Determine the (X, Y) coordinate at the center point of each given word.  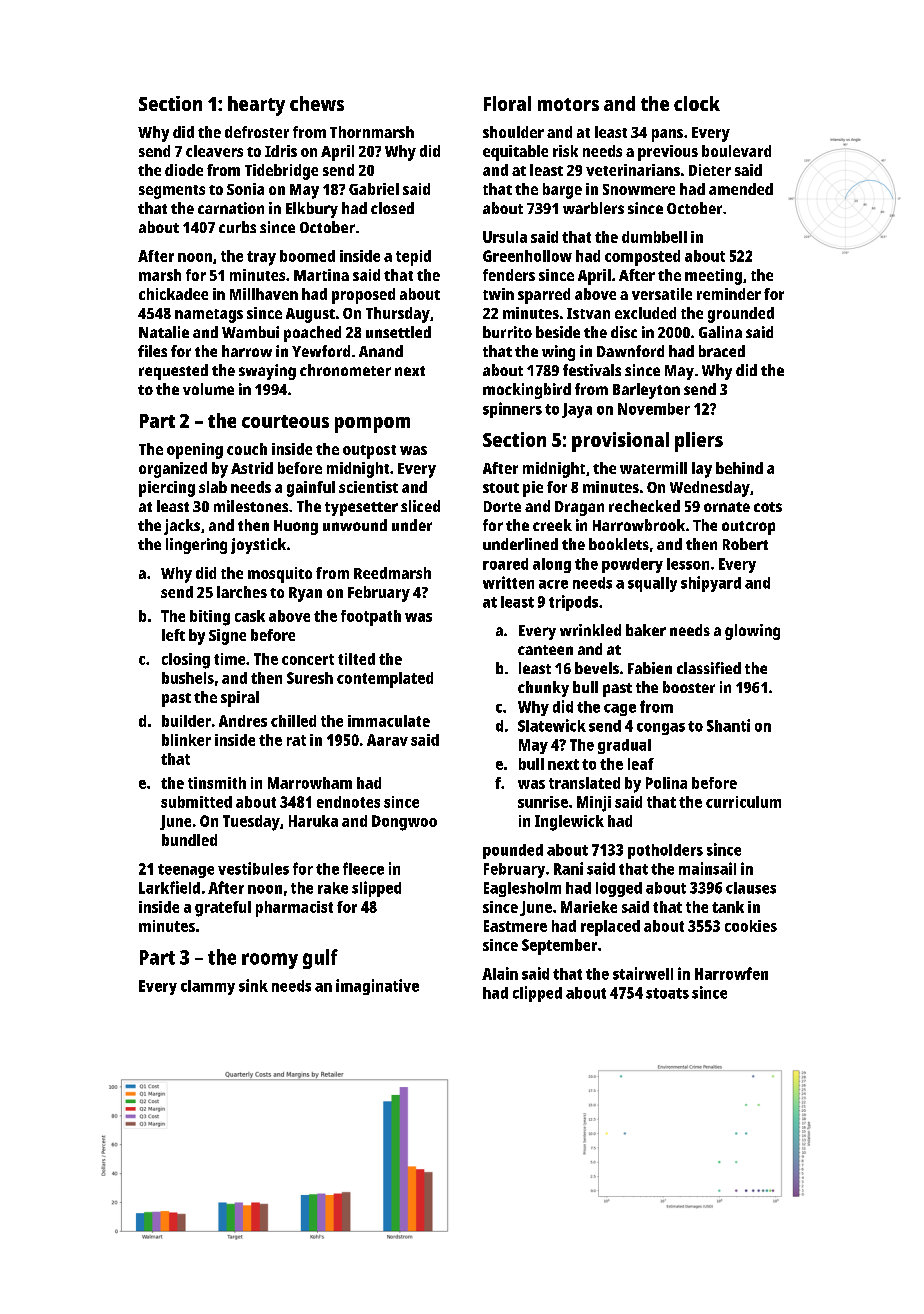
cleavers (214, 151)
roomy (270, 961)
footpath (371, 618)
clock (697, 103)
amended (741, 189)
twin (498, 294)
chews (317, 103)
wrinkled (590, 630)
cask (250, 616)
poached (312, 334)
